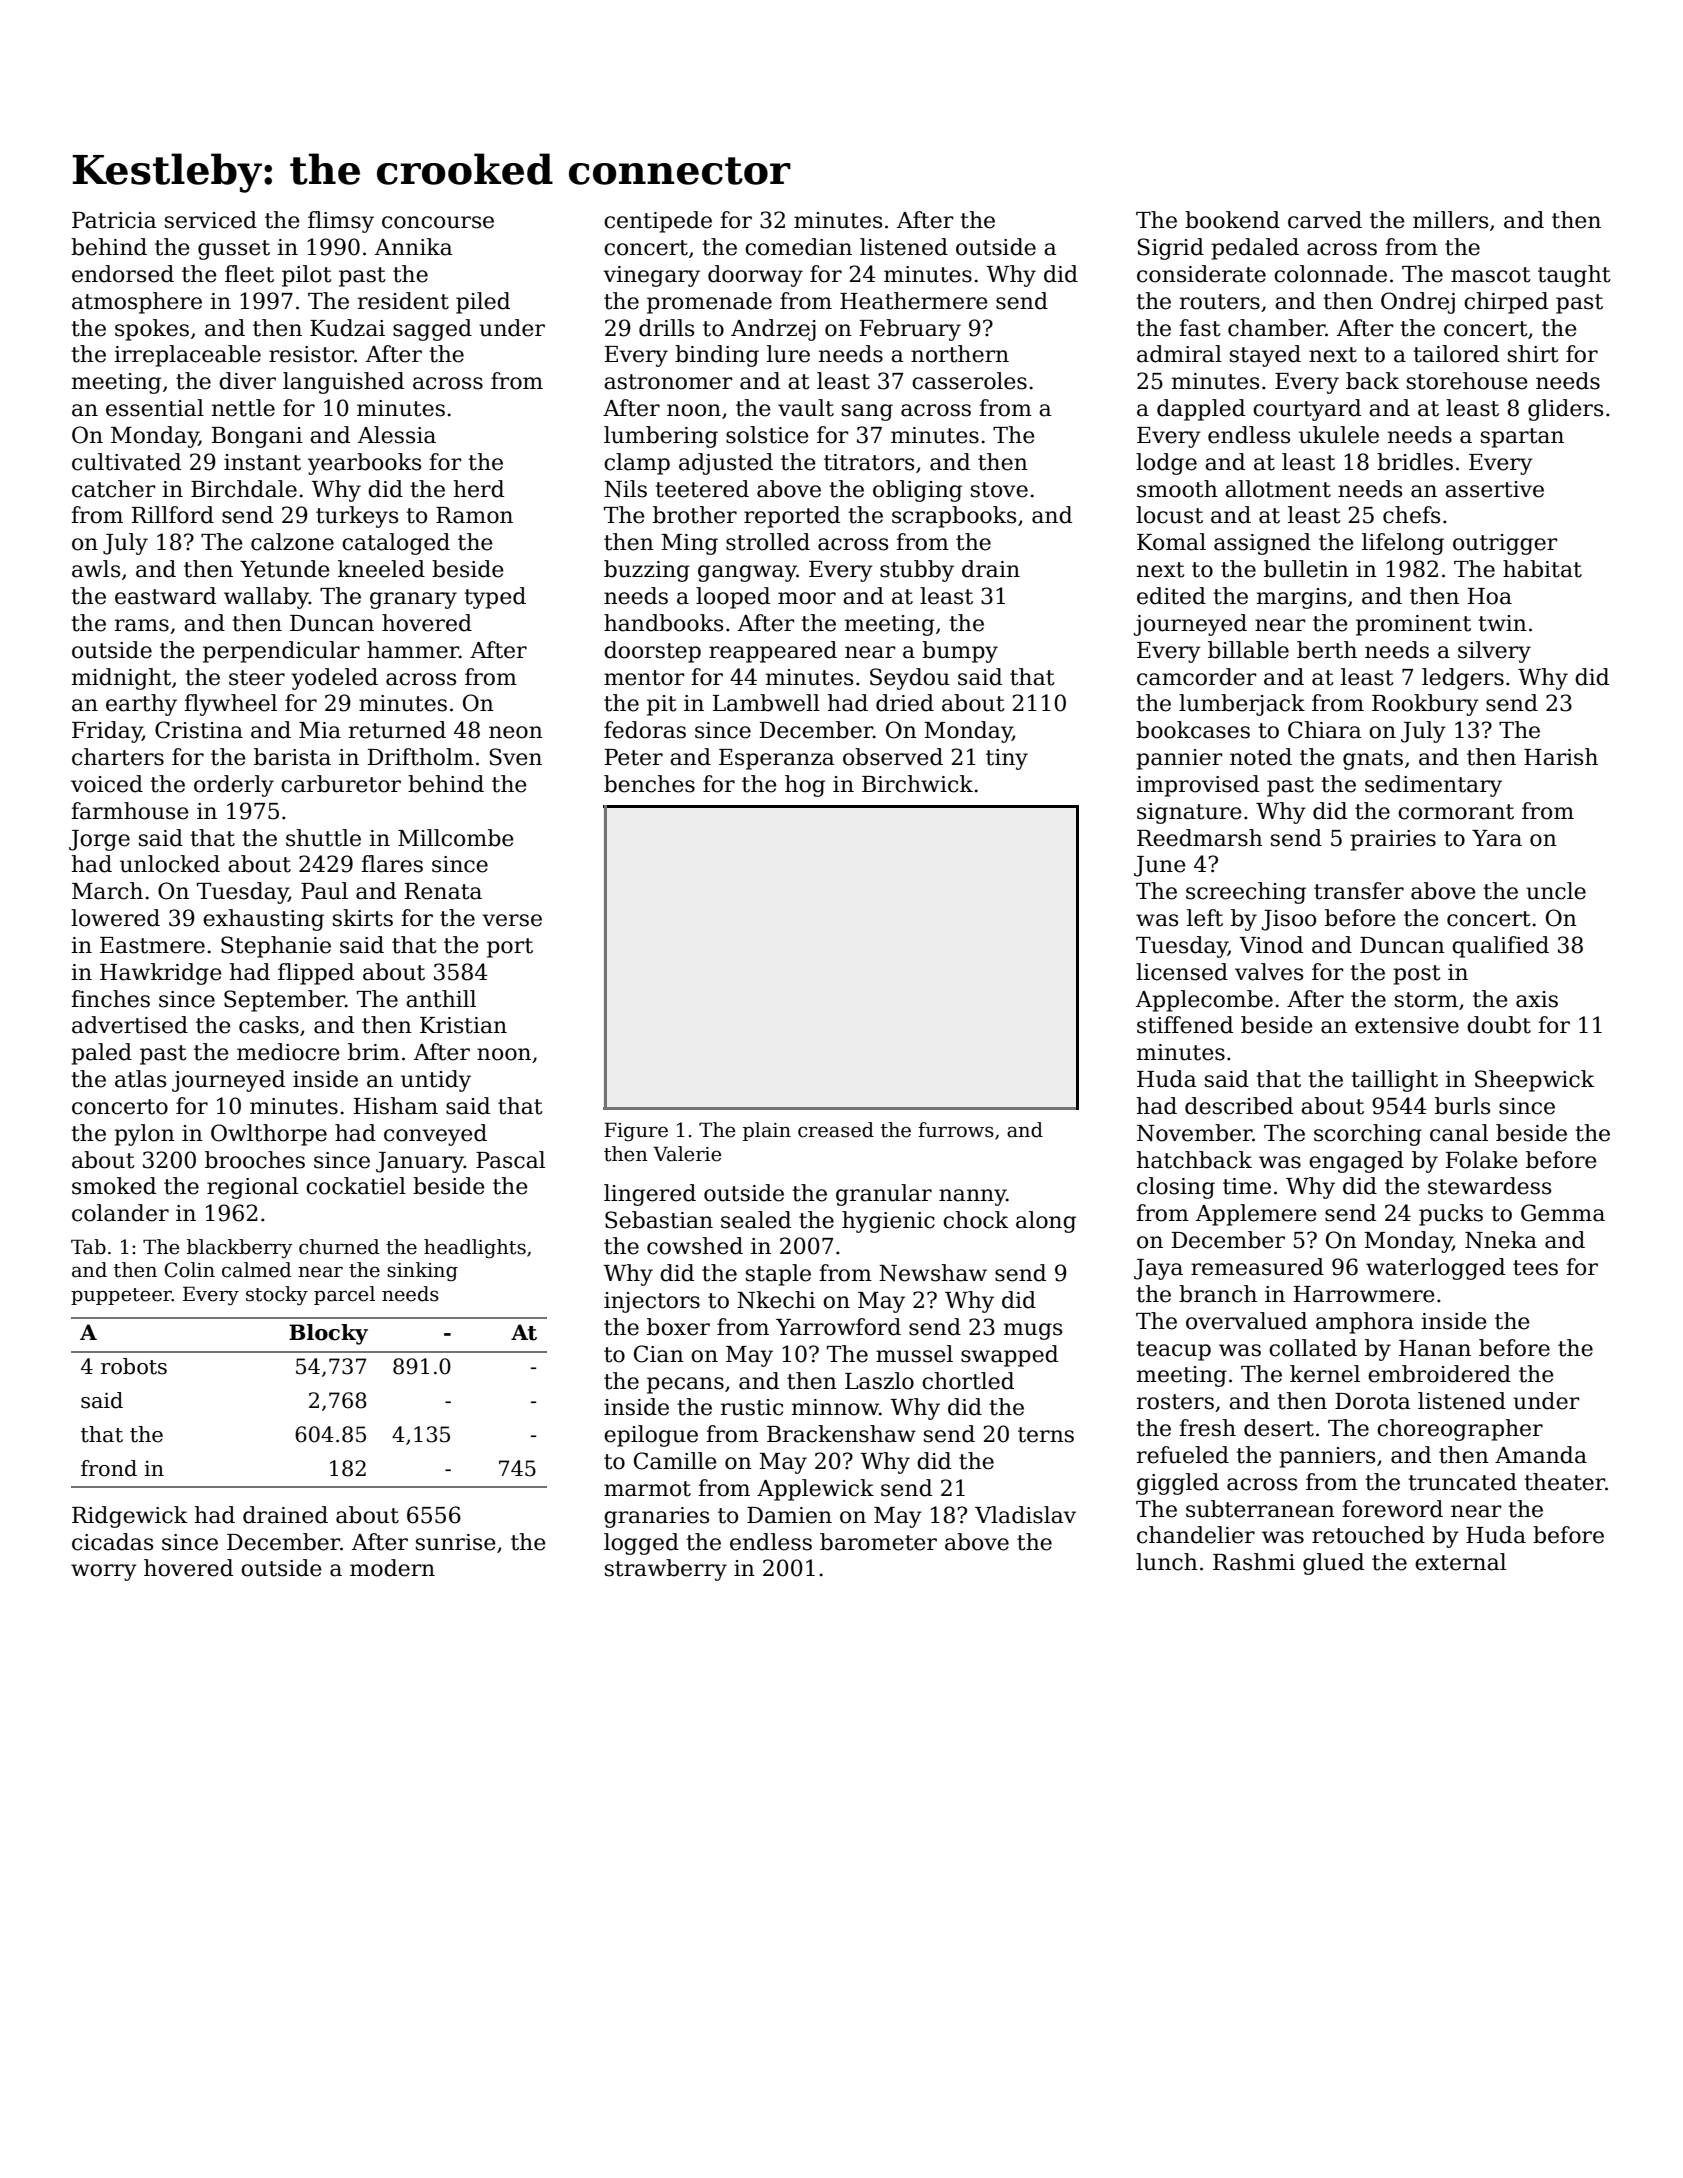 The image size is (1683, 2178). I want to click on sunrise, so click(456, 1542).
